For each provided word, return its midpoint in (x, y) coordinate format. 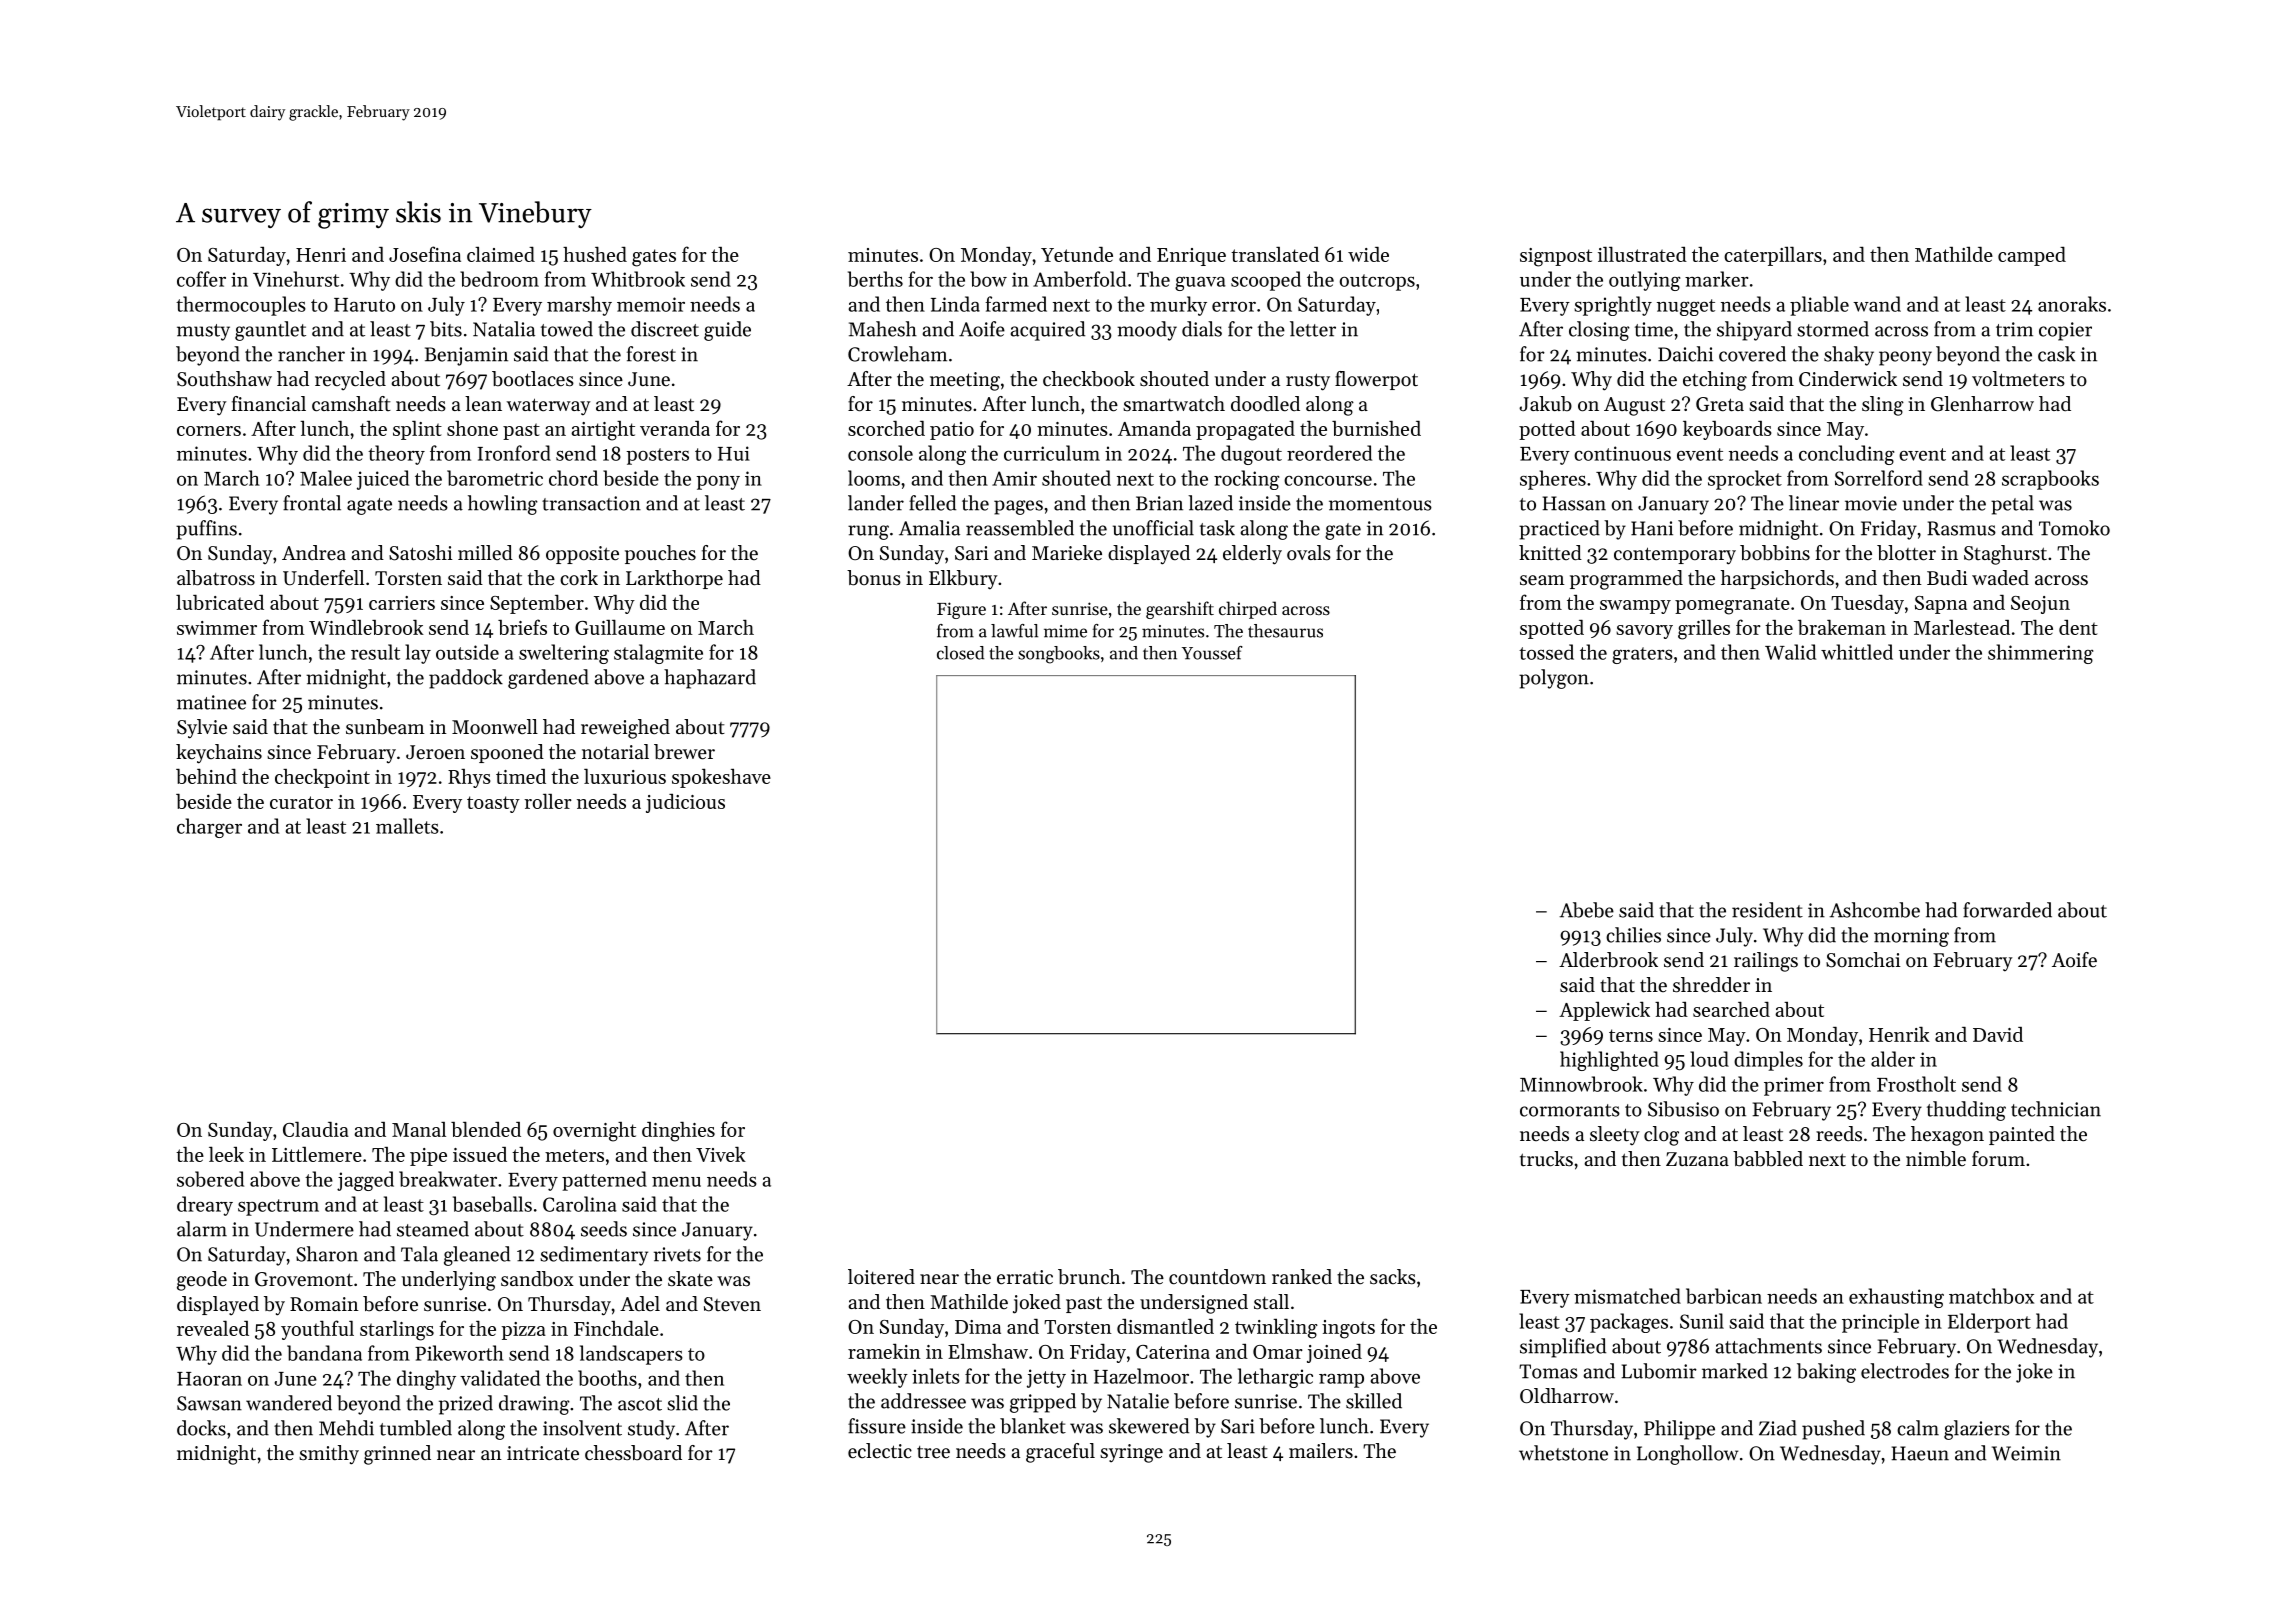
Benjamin (466, 356)
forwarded (2007, 910)
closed (960, 653)
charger (209, 828)
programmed (1626, 580)
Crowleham (897, 354)
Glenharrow (1982, 404)
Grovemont (304, 1279)
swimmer (217, 628)
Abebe (1586, 910)
